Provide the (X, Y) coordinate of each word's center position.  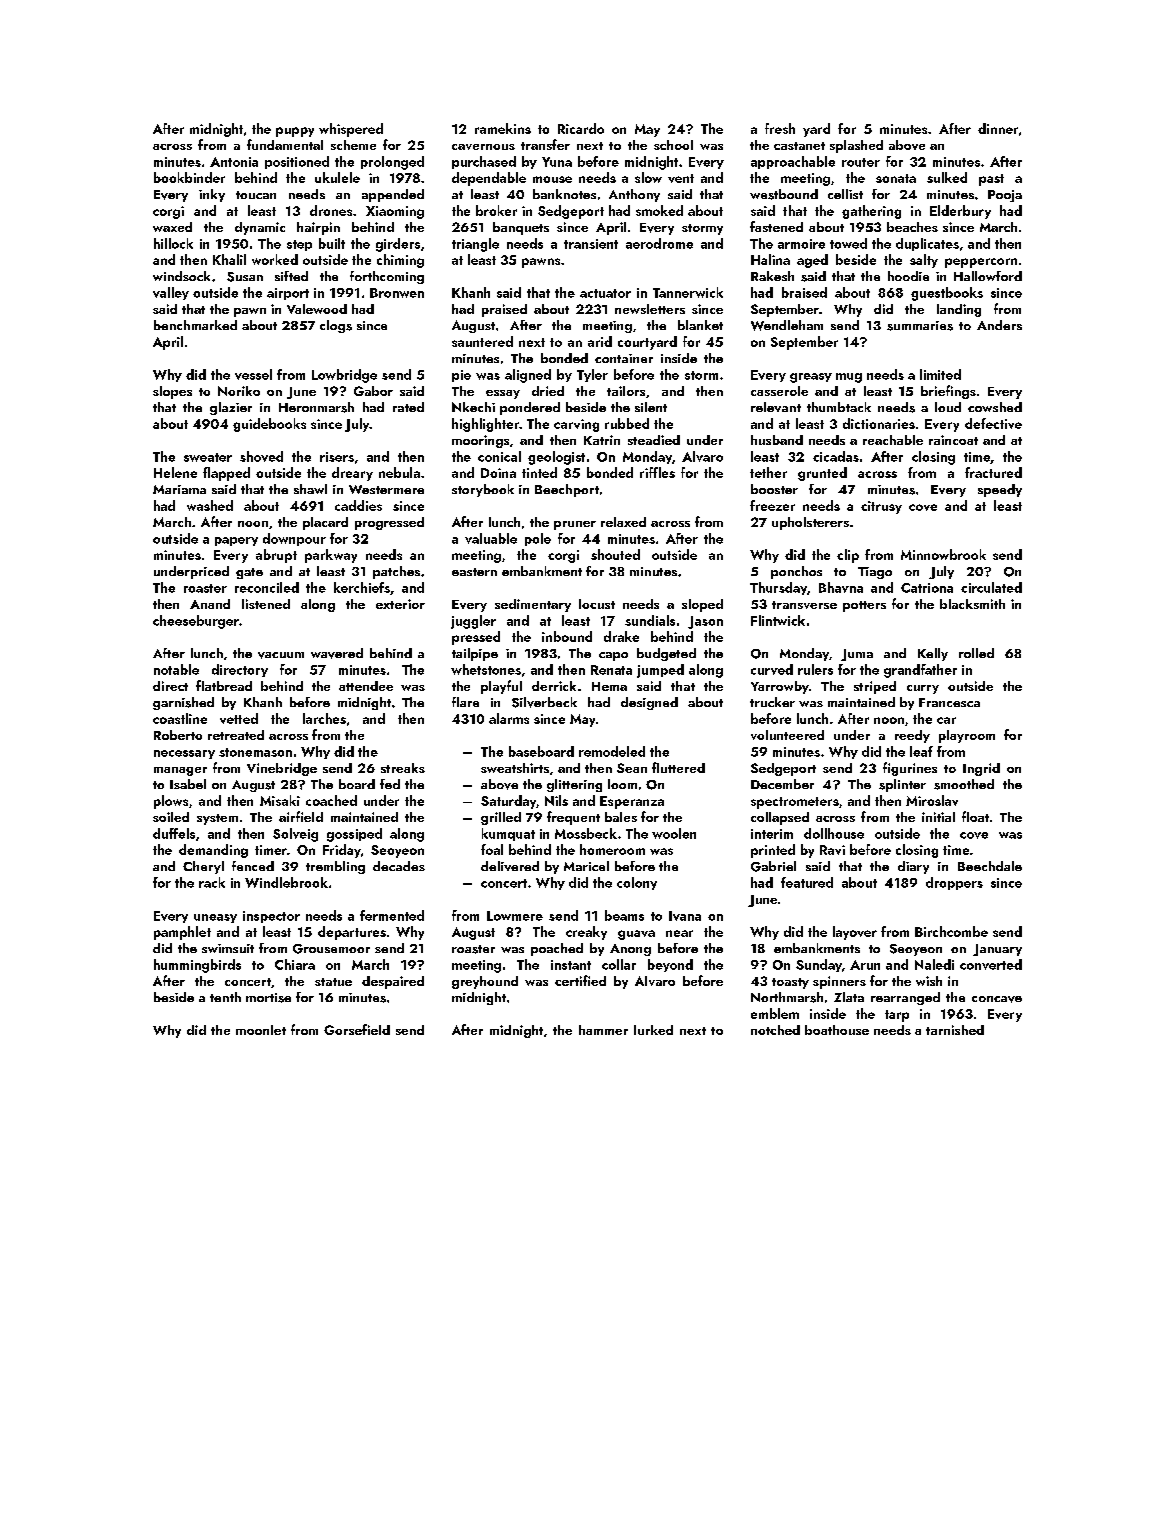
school (673, 145)
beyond (670, 965)
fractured (993, 472)
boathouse (837, 1030)
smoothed (964, 784)
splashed (856, 146)
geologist (556, 458)
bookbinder (189, 177)
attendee (366, 686)
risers (337, 457)
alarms (509, 718)
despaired (393, 982)
